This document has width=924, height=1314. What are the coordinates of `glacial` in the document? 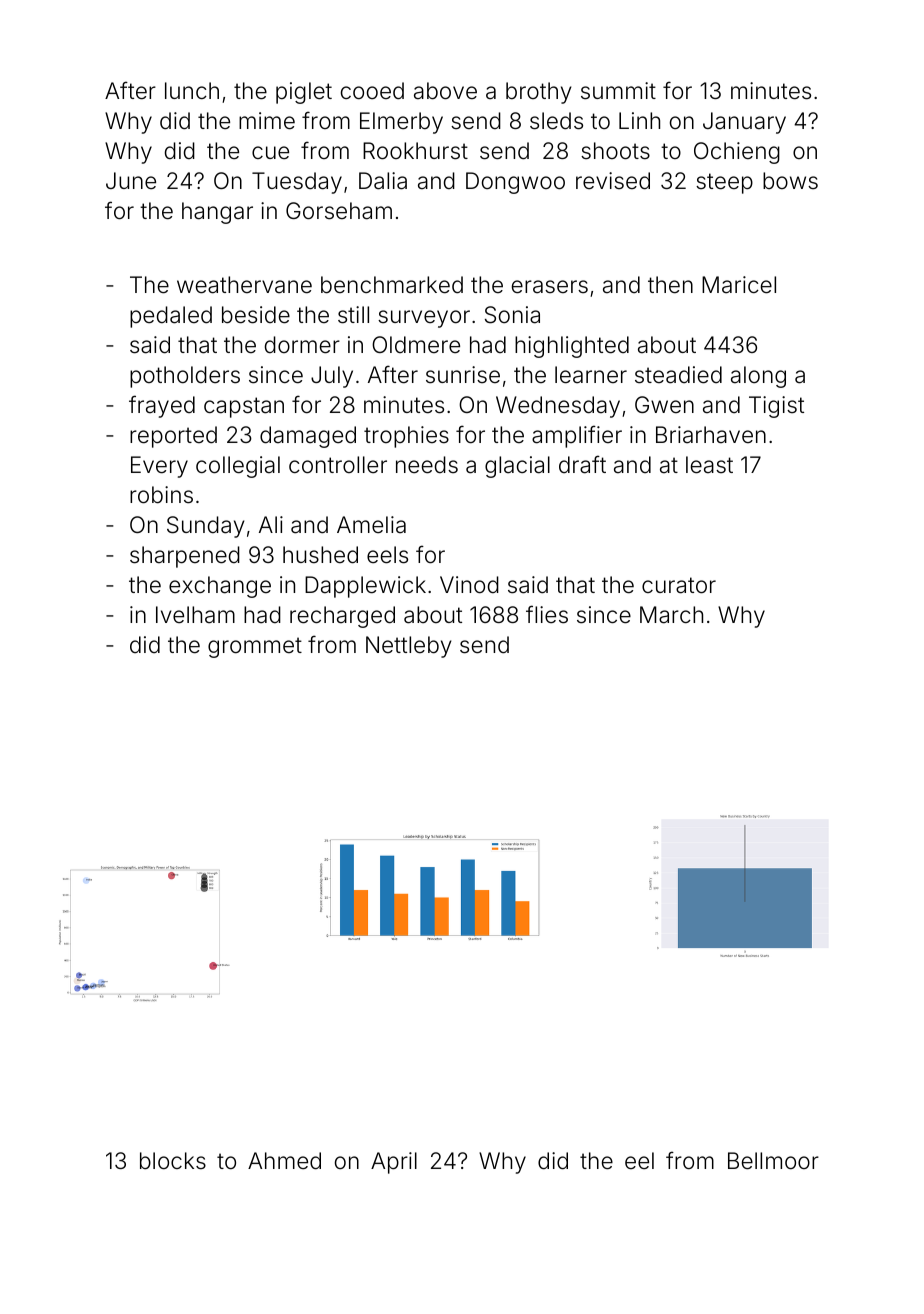 It's located at (517, 467).
